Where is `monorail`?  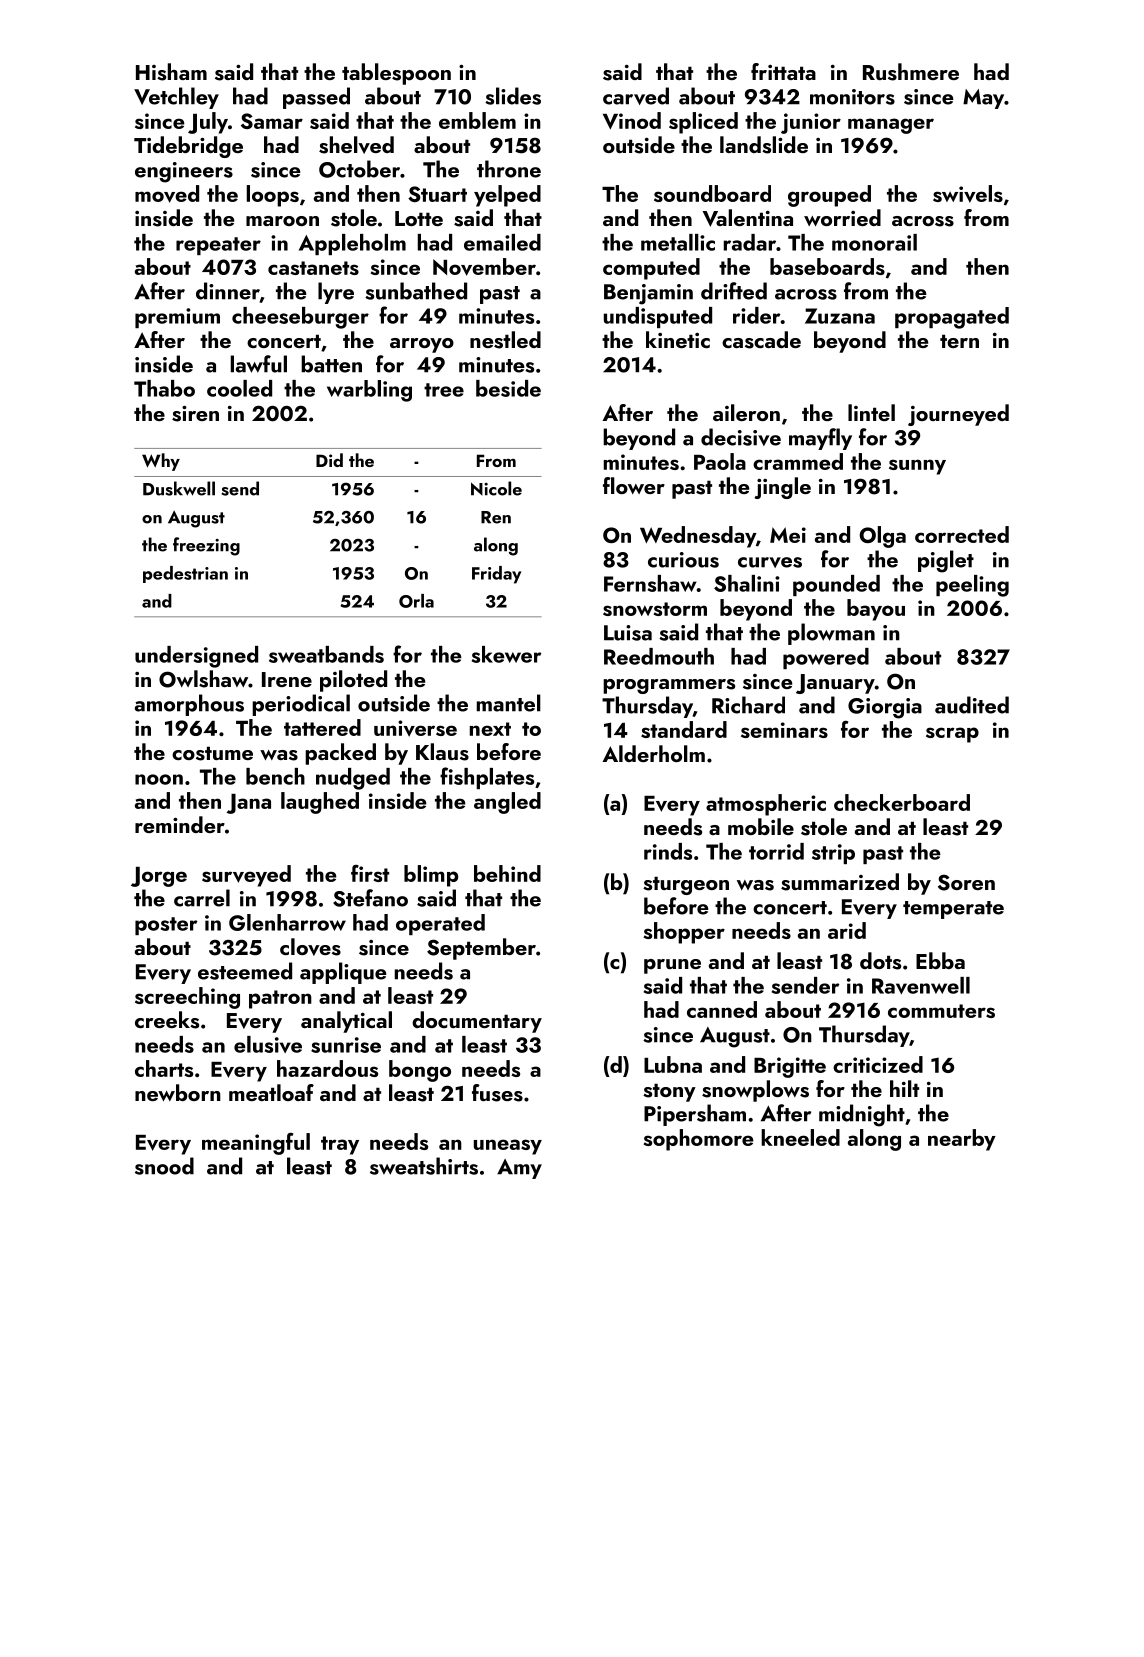 monorail is located at coordinates (874, 242).
